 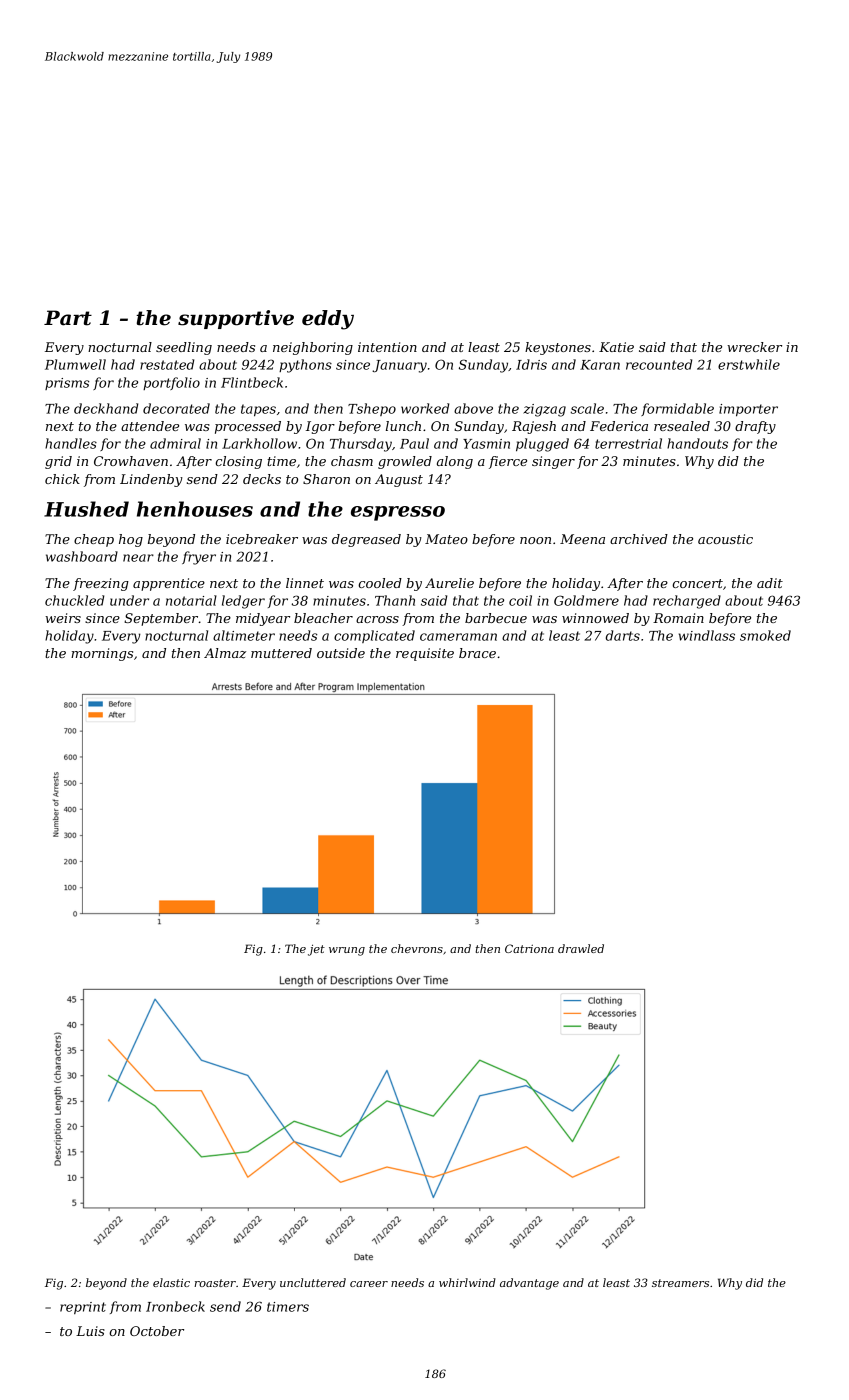 What do you see at coordinates (328, 320) in the image?
I see `eddy` at bounding box center [328, 320].
